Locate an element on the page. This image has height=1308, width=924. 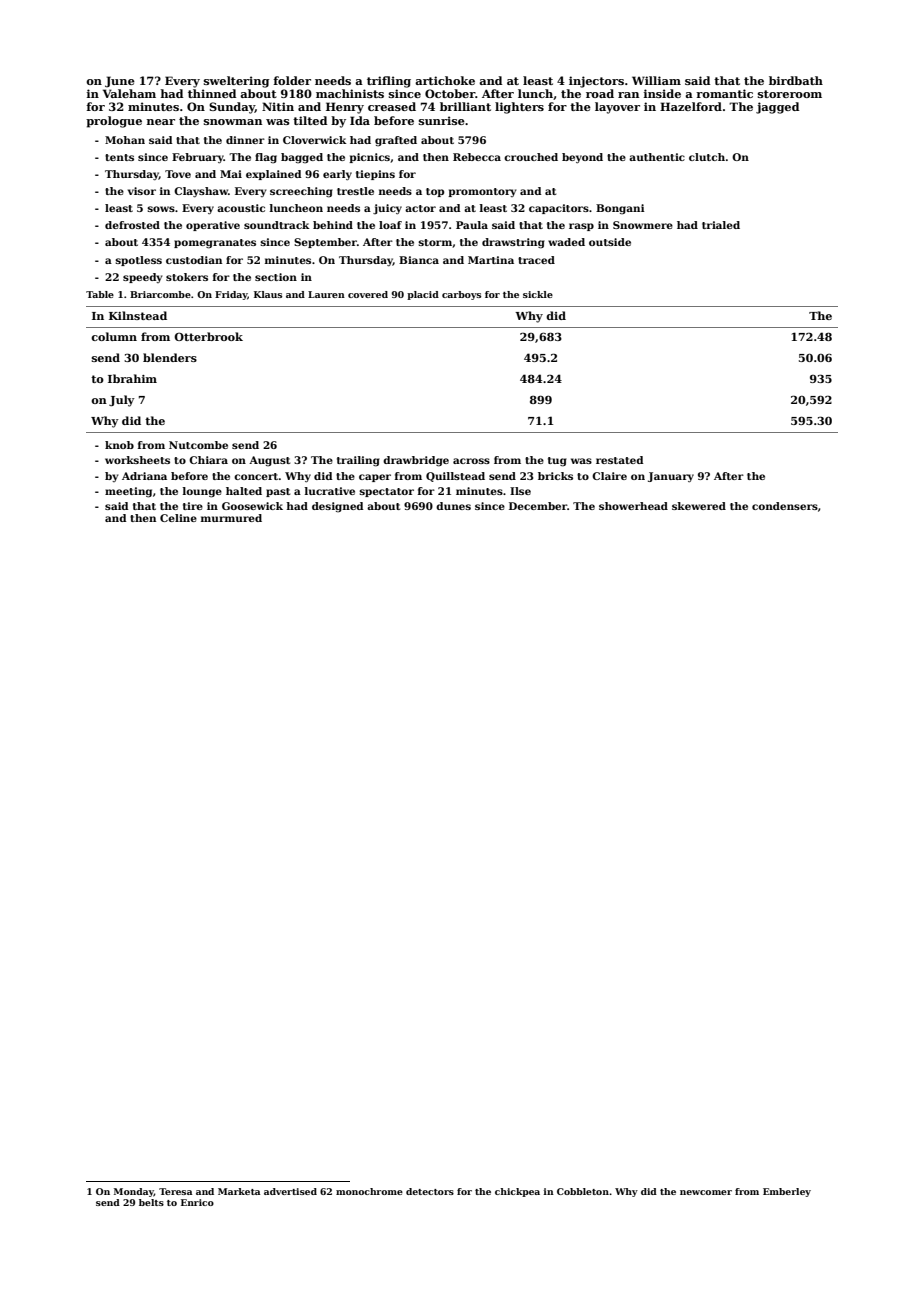
Snowmere is located at coordinates (643, 225).
